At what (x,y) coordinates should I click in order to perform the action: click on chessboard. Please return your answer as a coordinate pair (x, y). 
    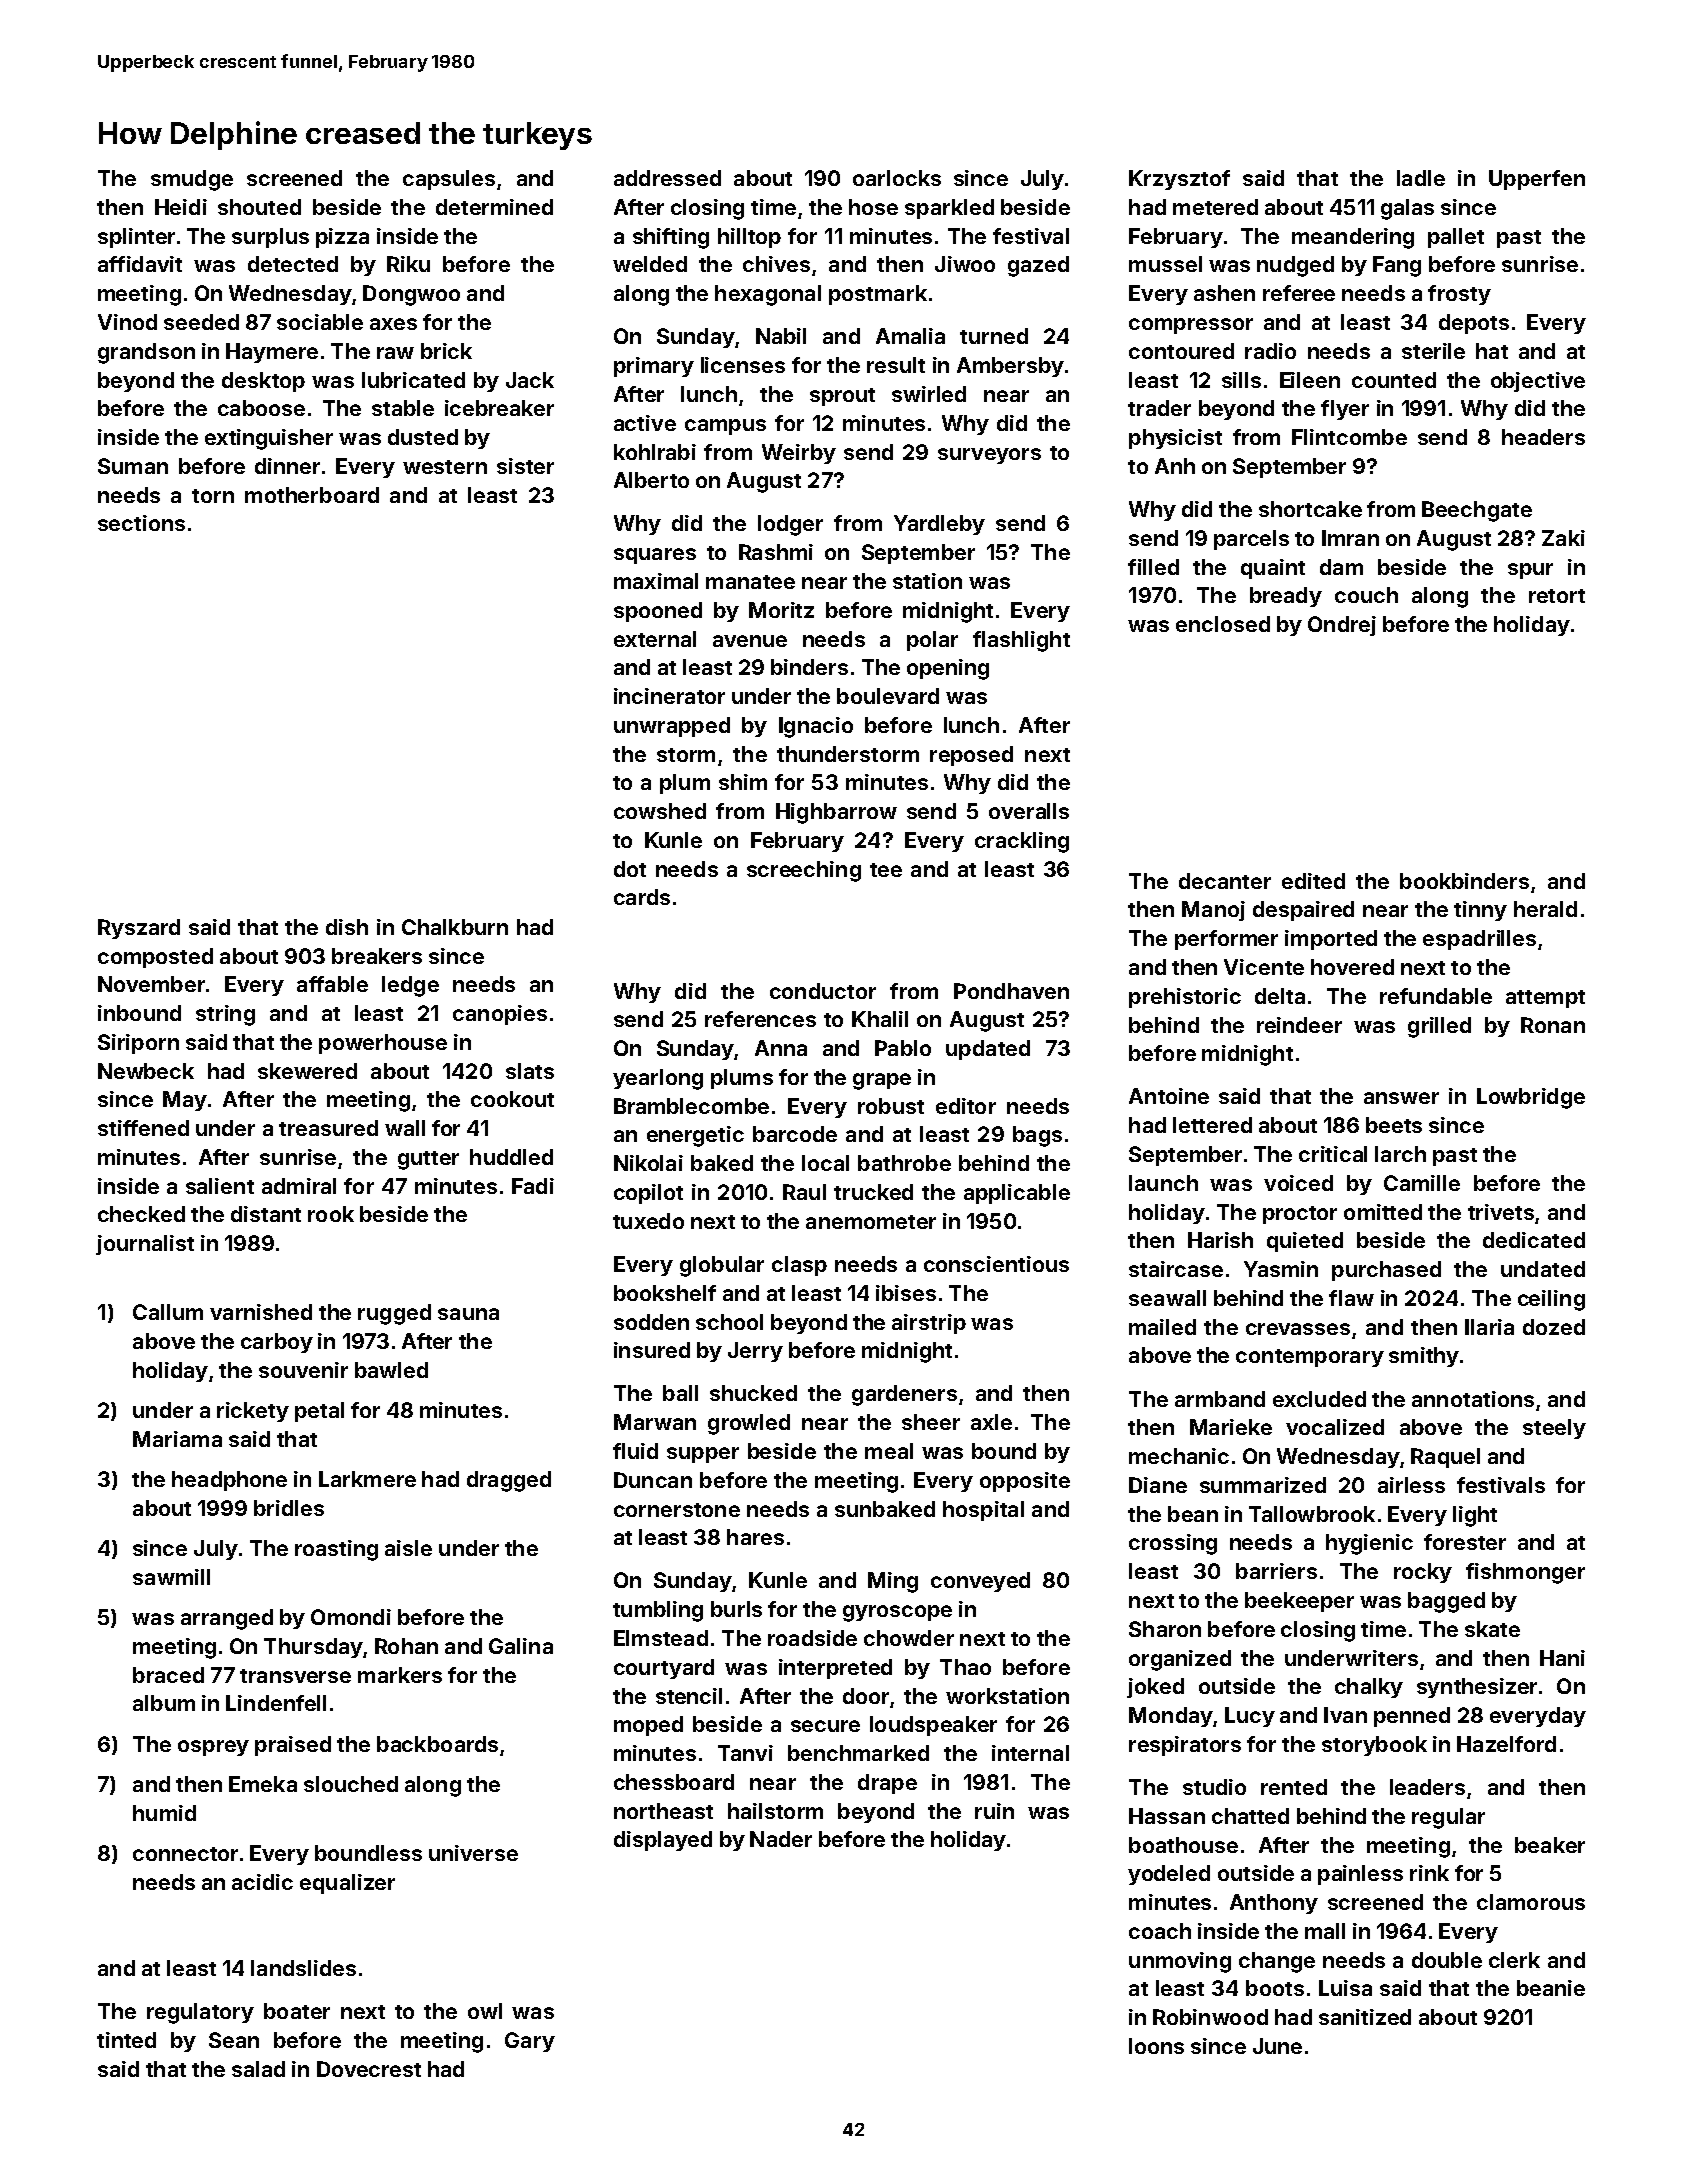
    Looking at the image, I should click on (674, 1782).
